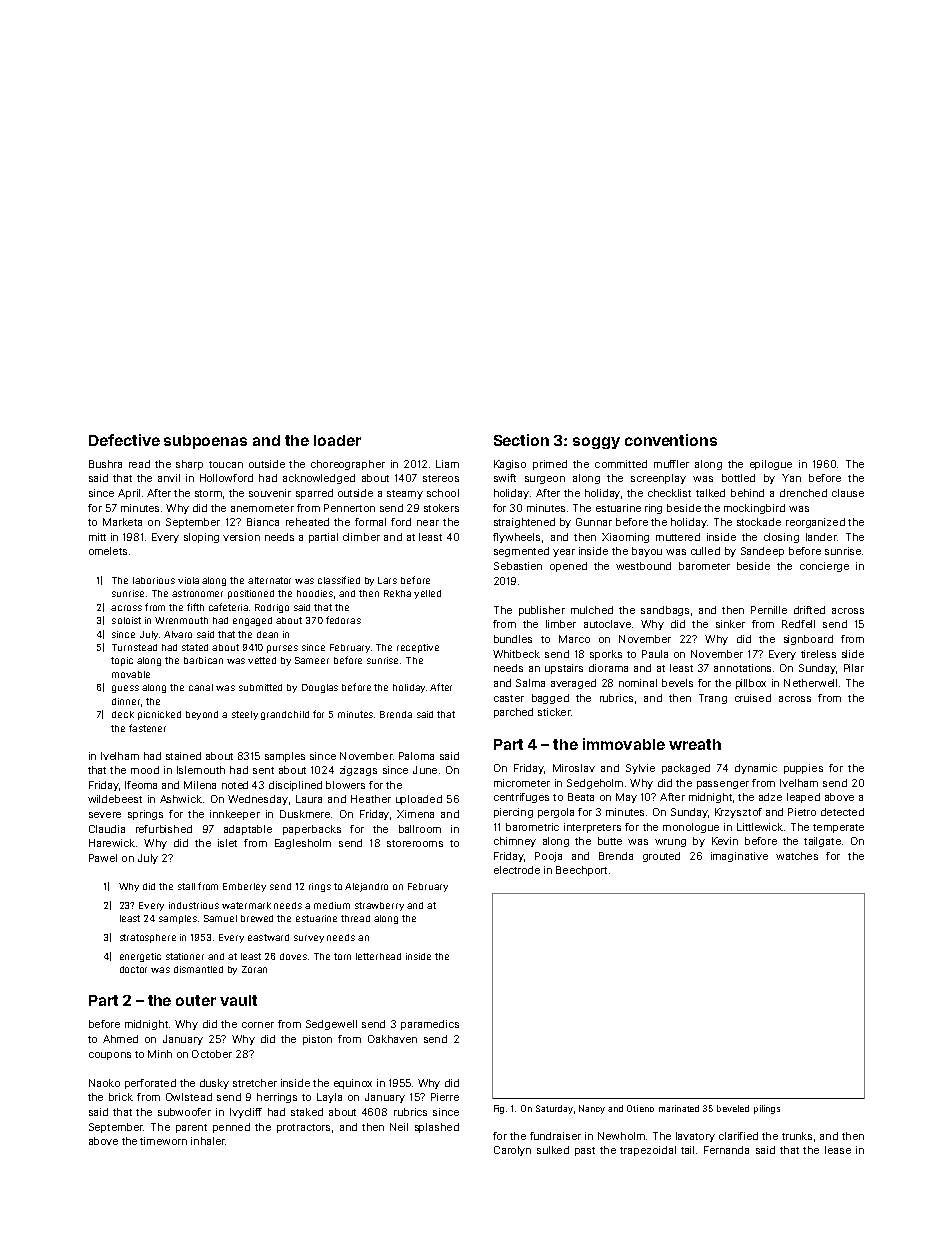 Image resolution: width=952 pixels, height=1233 pixels. I want to click on subpoenas, so click(205, 442).
